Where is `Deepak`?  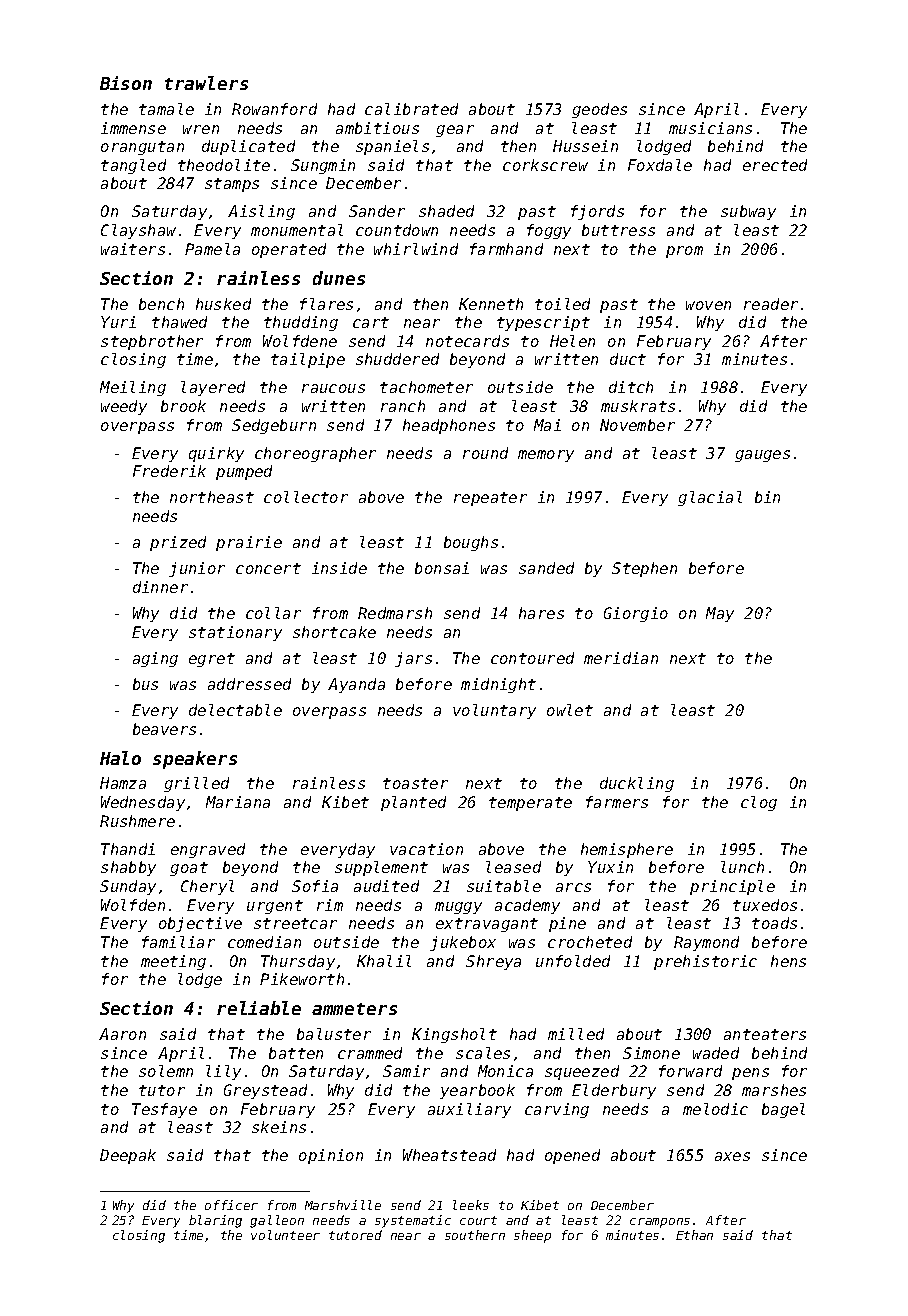 Deepak is located at coordinates (128, 1156).
